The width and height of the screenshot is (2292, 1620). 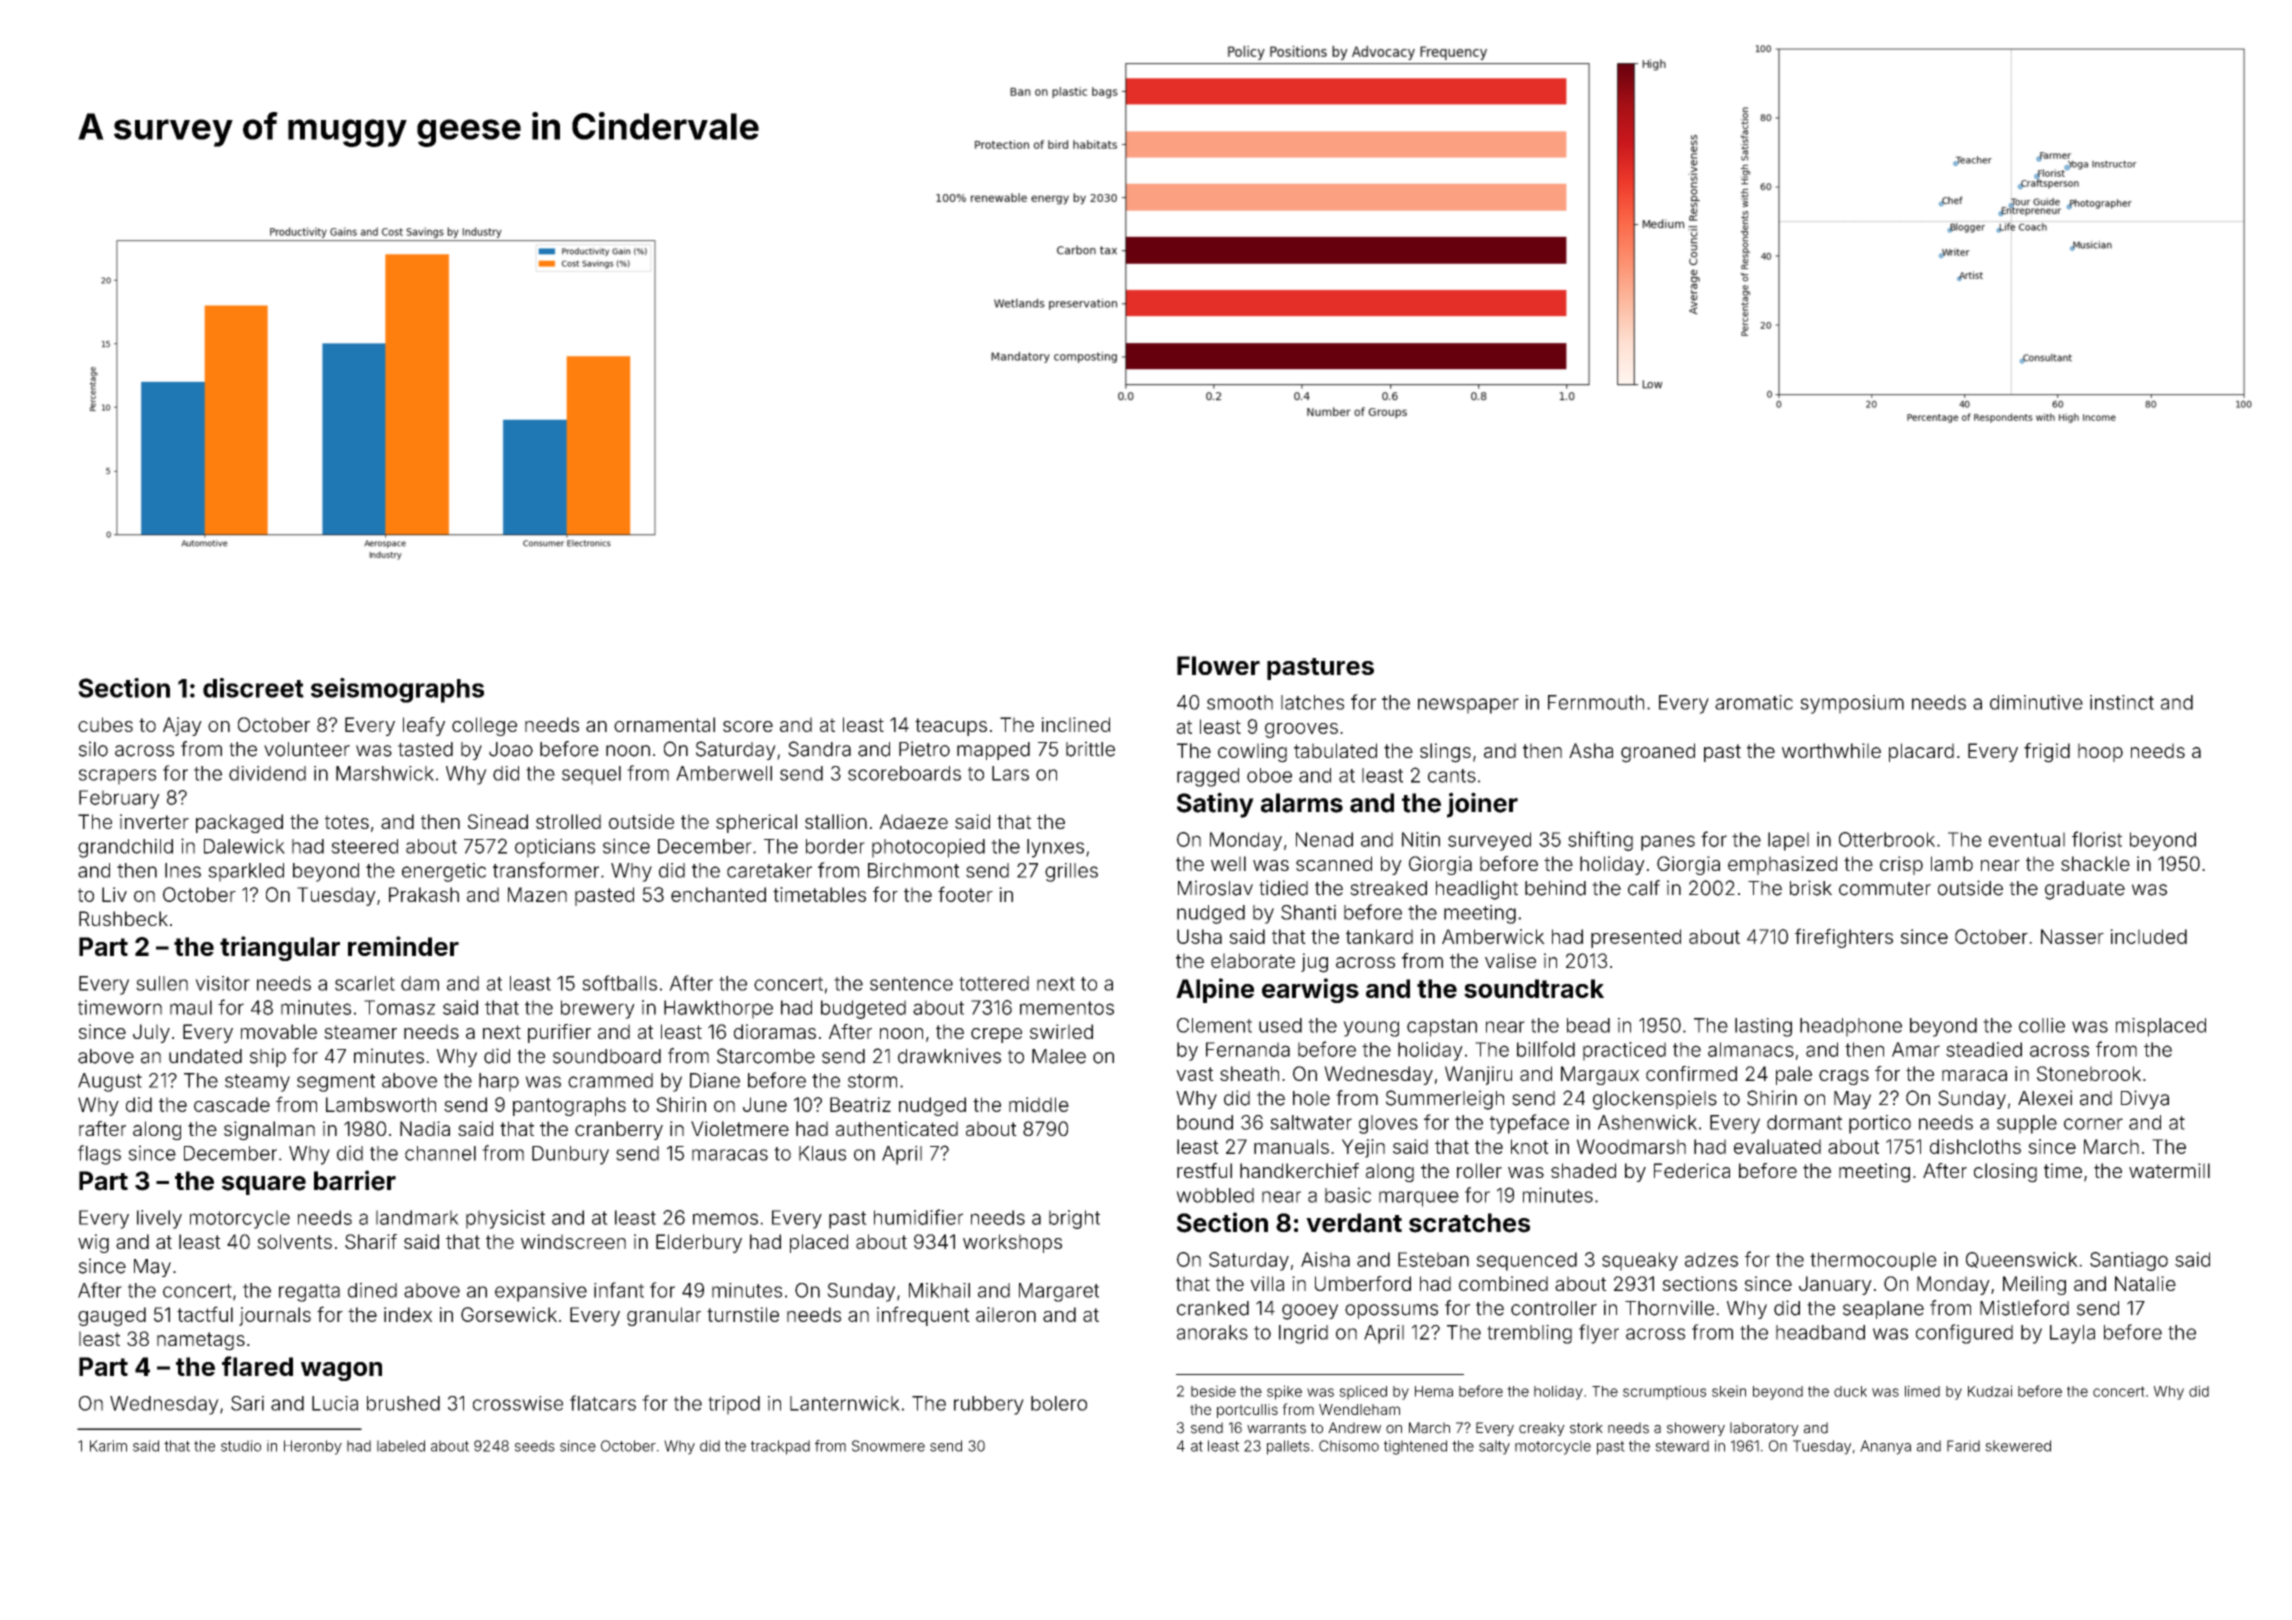 What do you see at coordinates (1922, 1391) in the screenshot?
I see `limed` at bounding box center [1922, 1391].
